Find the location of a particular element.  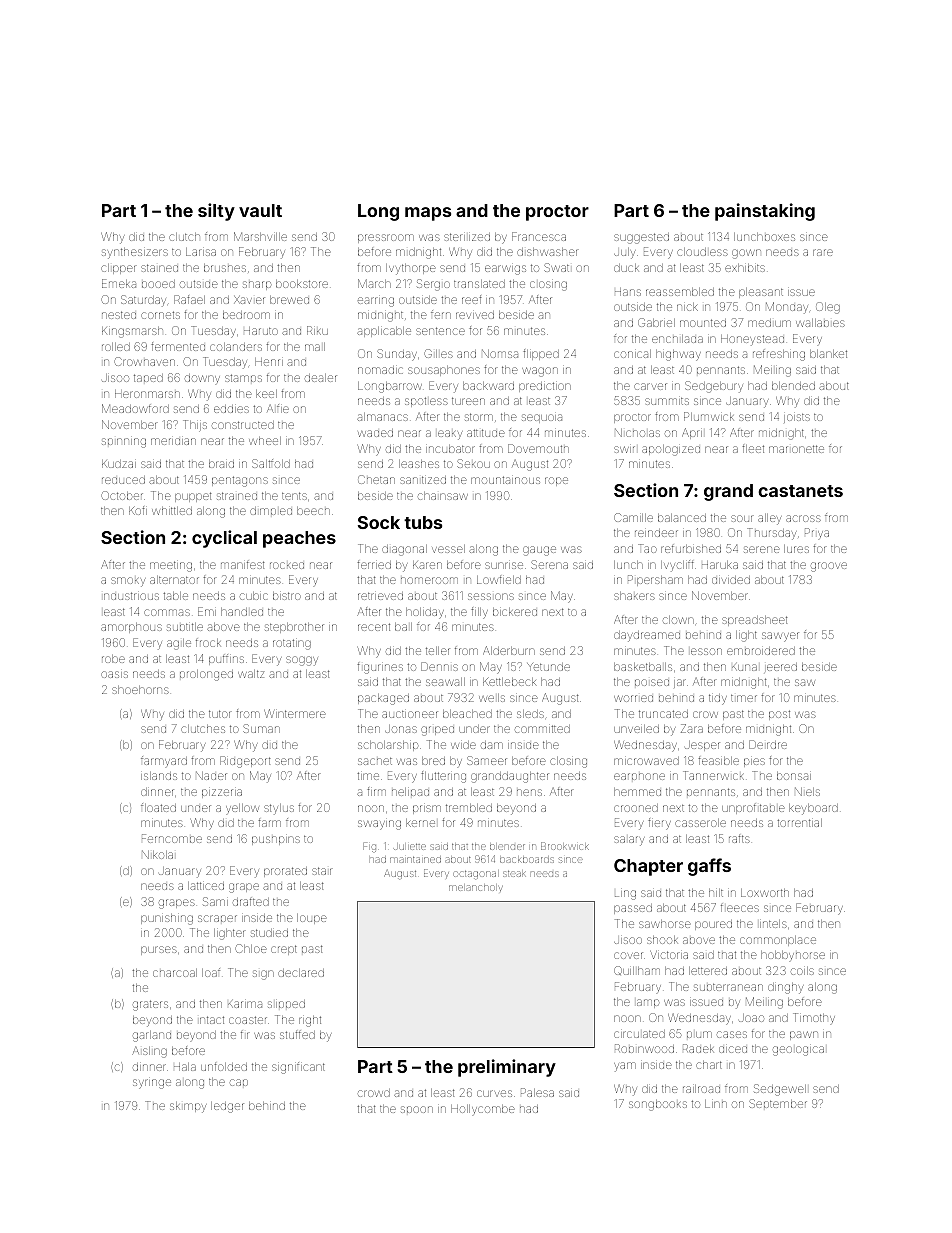

painstaking is located at coordinates (765, 212).
